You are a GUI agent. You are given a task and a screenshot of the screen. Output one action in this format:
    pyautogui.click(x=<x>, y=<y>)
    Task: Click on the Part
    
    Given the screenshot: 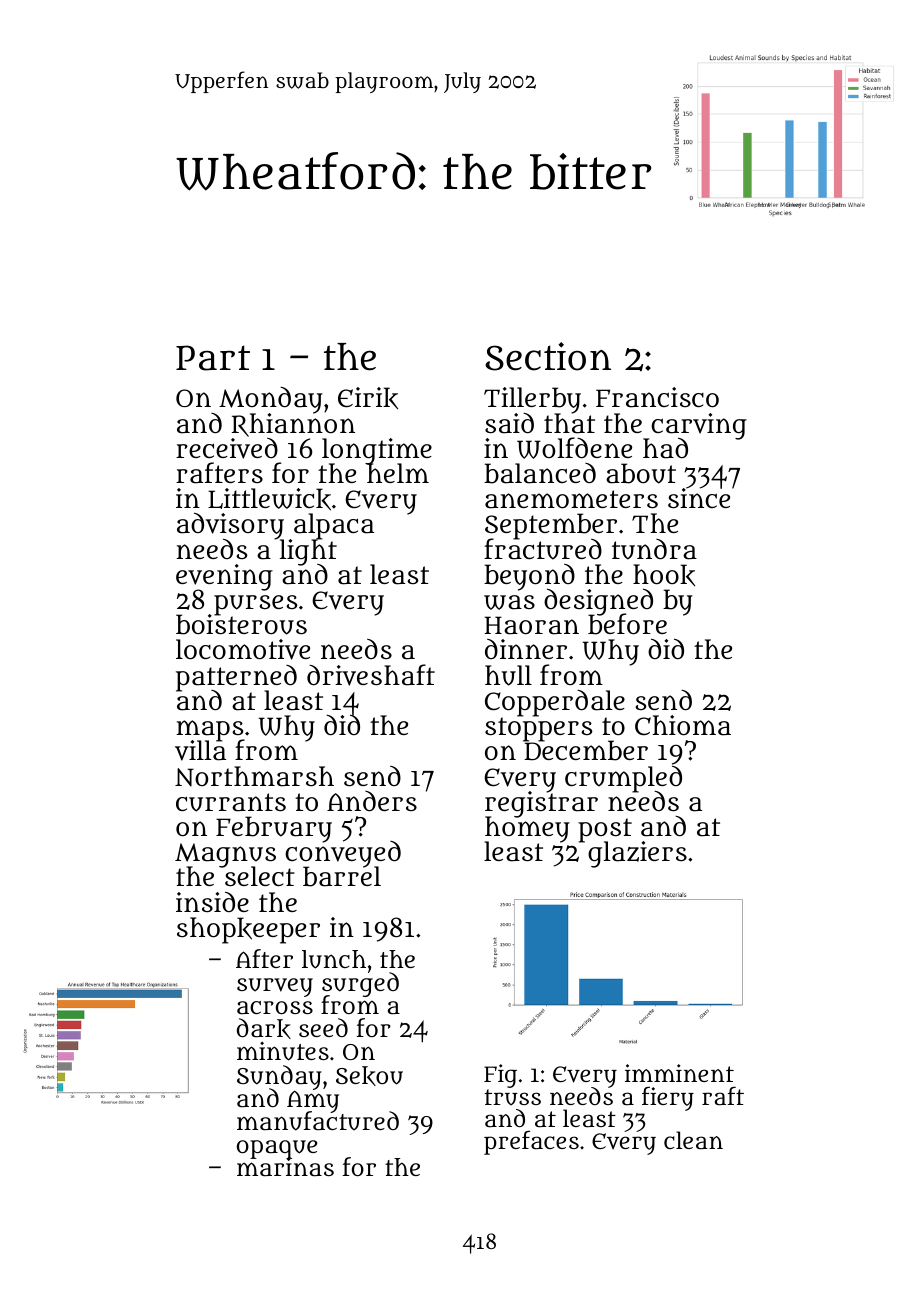 What is the action you would take?
    pyautogui.click(x=213, y=358)
